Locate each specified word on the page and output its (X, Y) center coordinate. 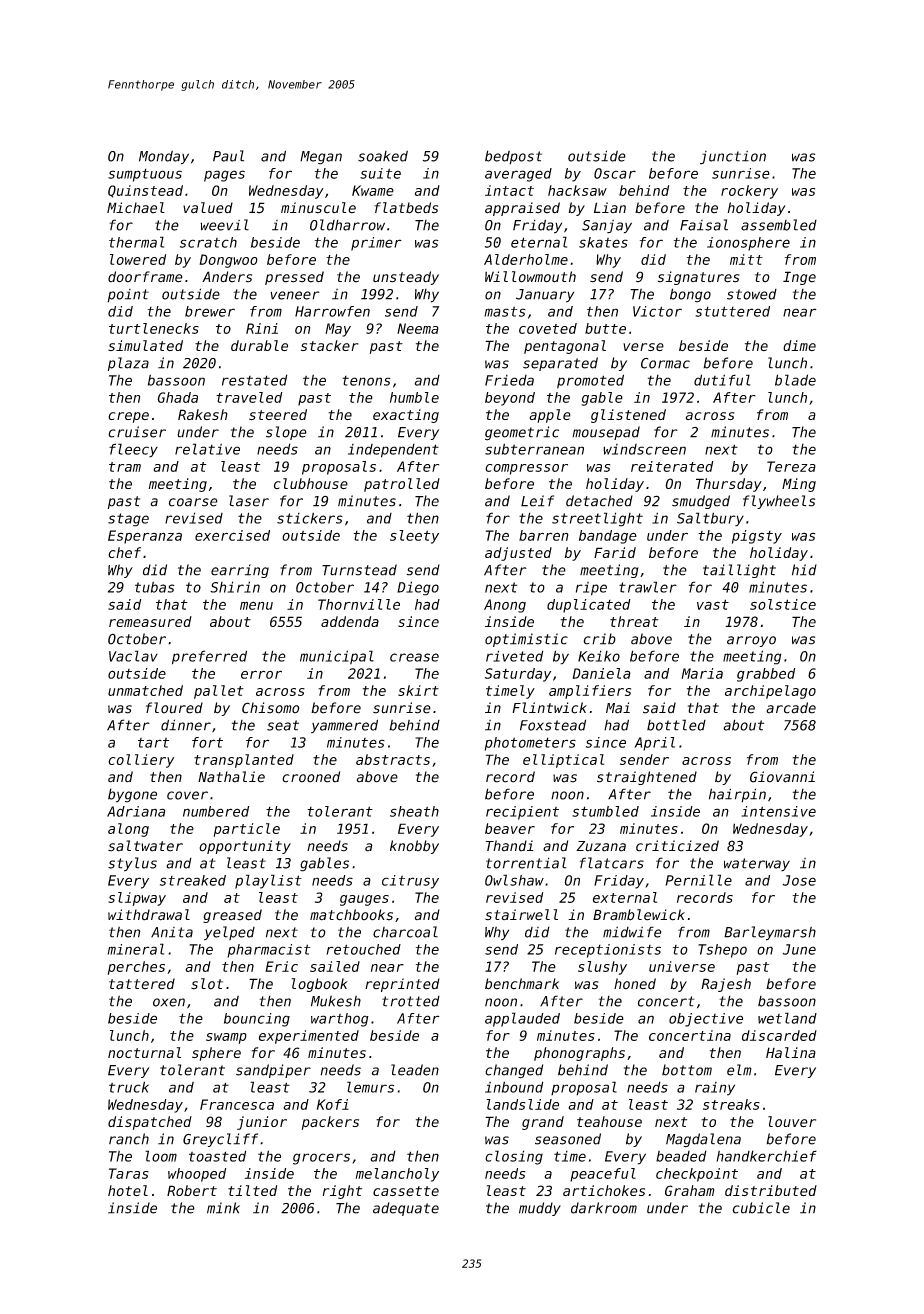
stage (128, 520)
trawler (648, 587)
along (128, 830)
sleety (414, 537)
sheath (414, 811)
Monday (164, 158)
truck (129, 1087)
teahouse (609, 1121)
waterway (757, 865)
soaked (383, 156)
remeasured (150, 621)
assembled (779, 225)
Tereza (791, 466)
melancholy (397, 1175)
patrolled (402, 485)
